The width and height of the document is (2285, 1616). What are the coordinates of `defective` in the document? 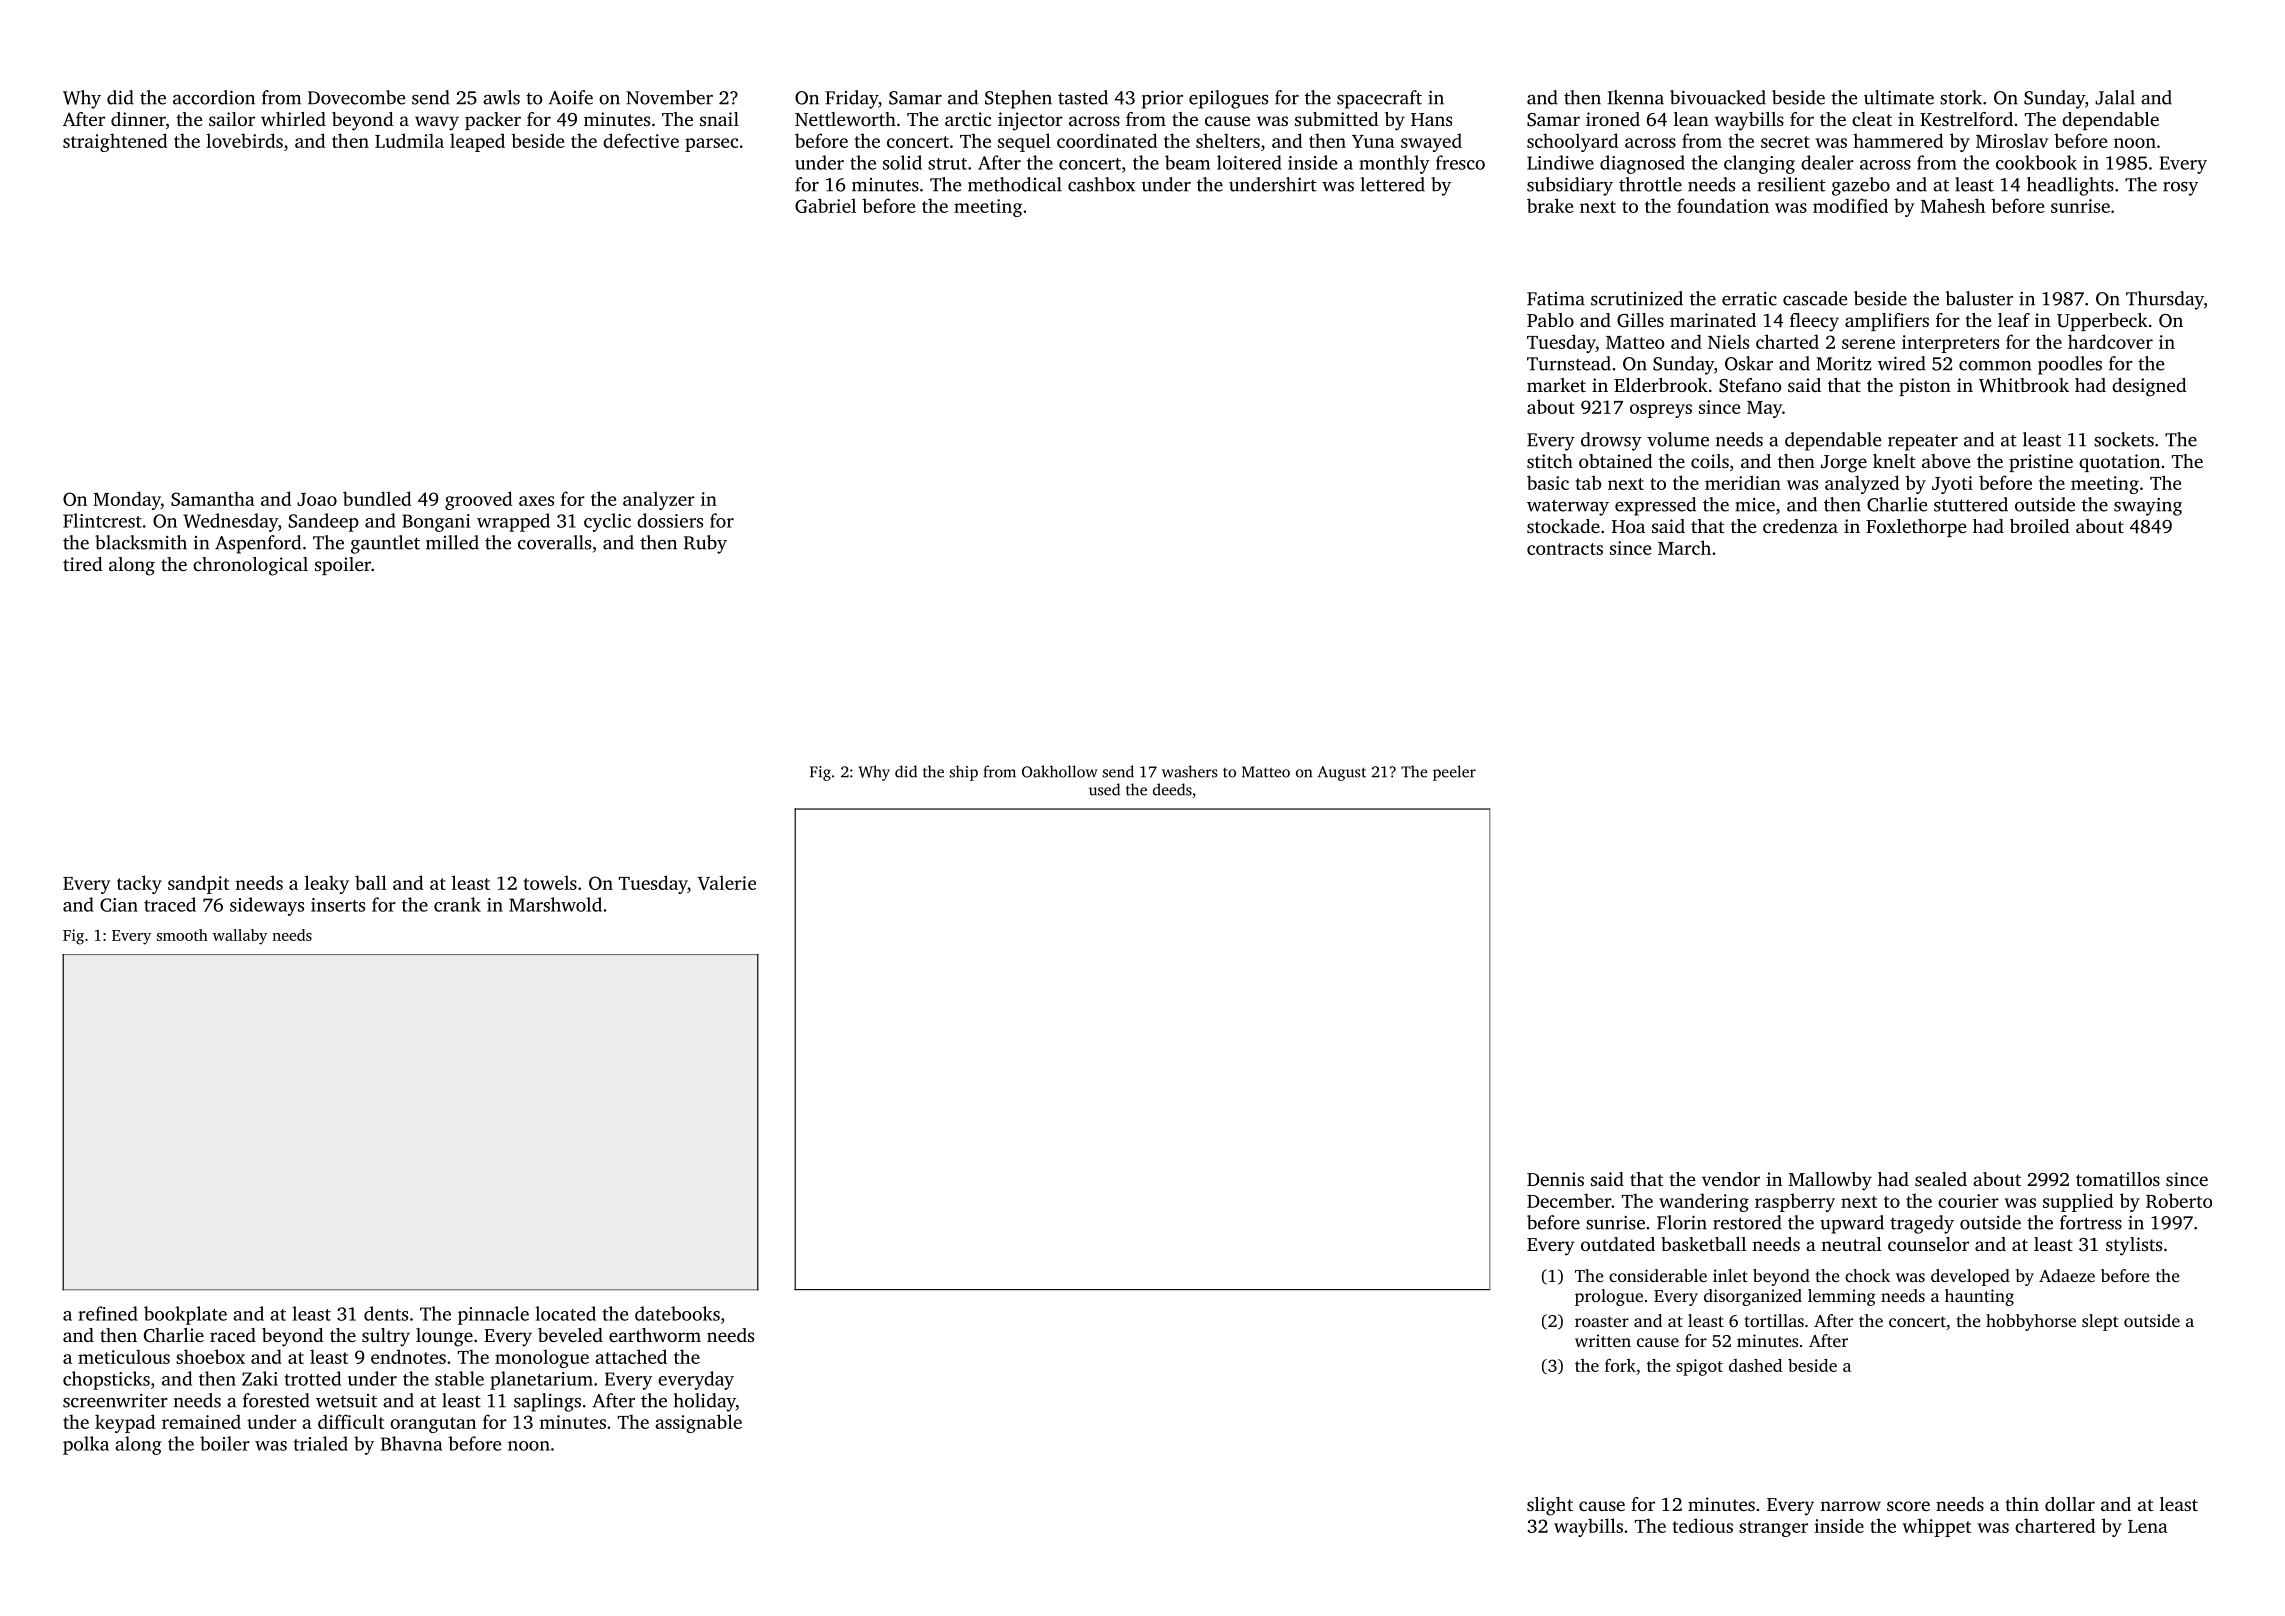 It's located at (641, 140).
